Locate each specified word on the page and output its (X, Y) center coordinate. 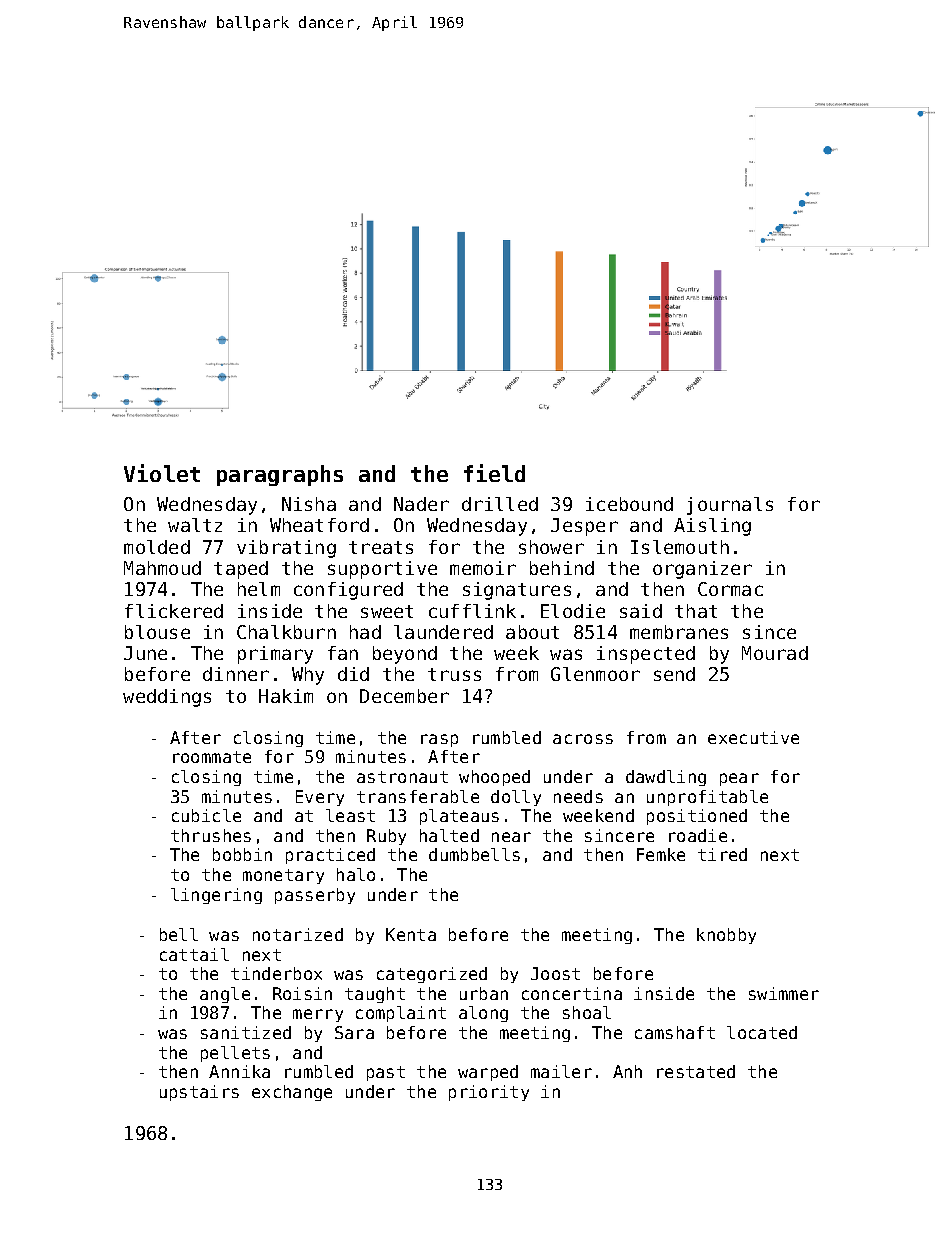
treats (381, 547)
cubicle (206, 815)
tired (722, 854)
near (511, 837)
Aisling (712, 527)
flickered (174, 611)
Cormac (730, 589)
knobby (726, 936)
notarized (298, 934)
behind (562, 568)
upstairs (199, 1093)
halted (449, 835)
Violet (162, 473)
